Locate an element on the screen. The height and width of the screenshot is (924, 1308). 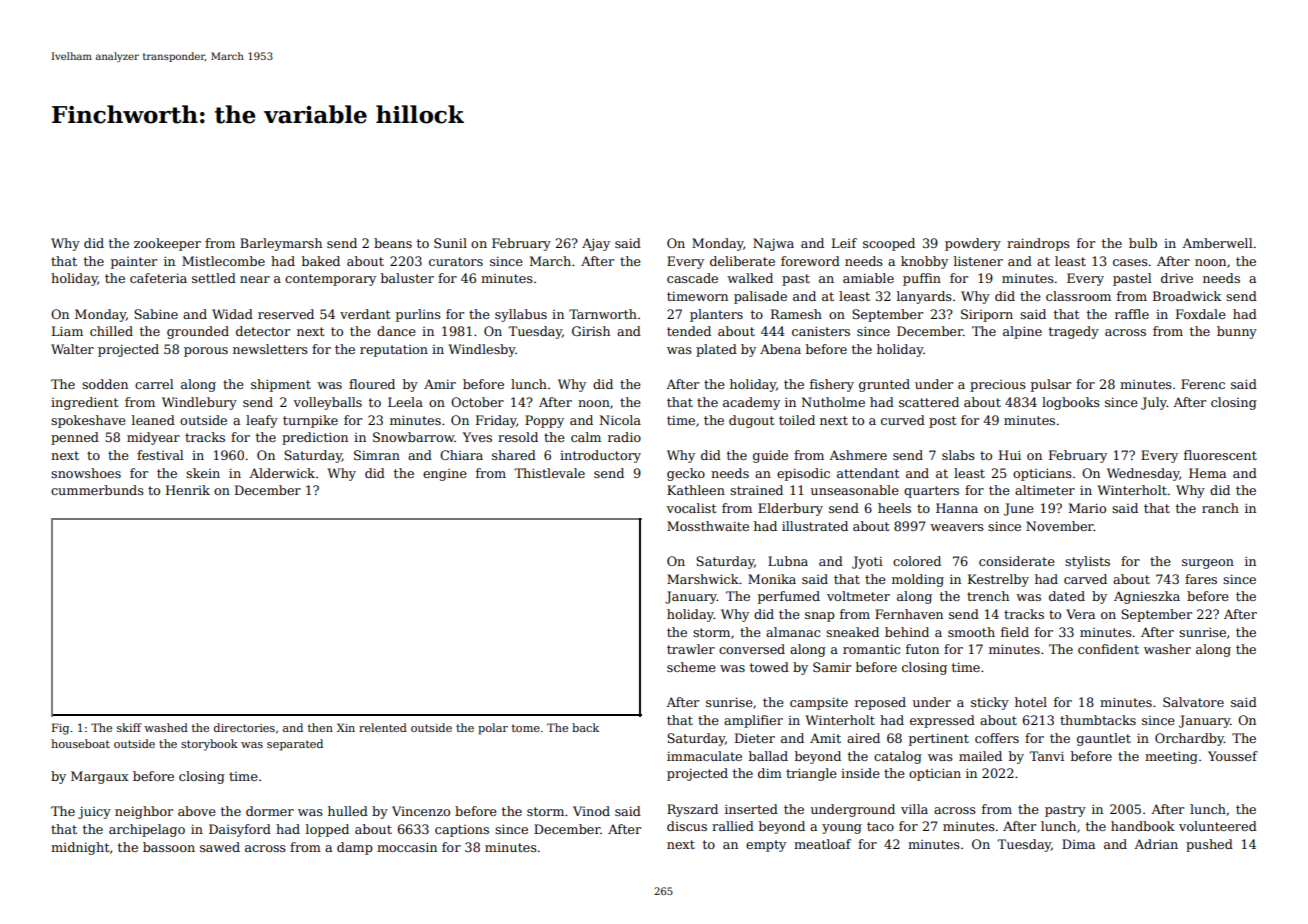
vocalist is located at coordinates (691, 508).
